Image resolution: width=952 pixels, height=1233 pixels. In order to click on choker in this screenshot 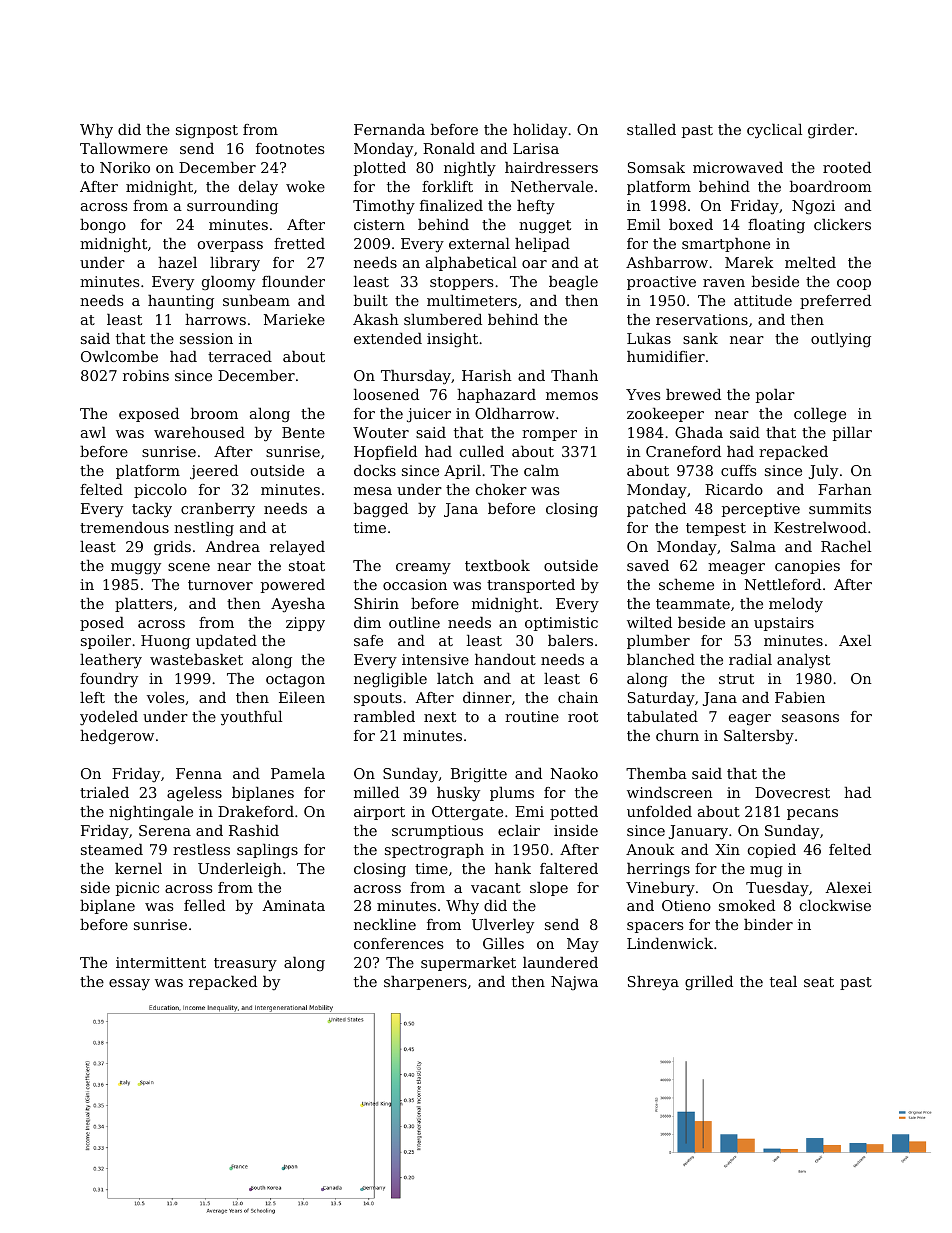, I will do `click(501, 489)`.
